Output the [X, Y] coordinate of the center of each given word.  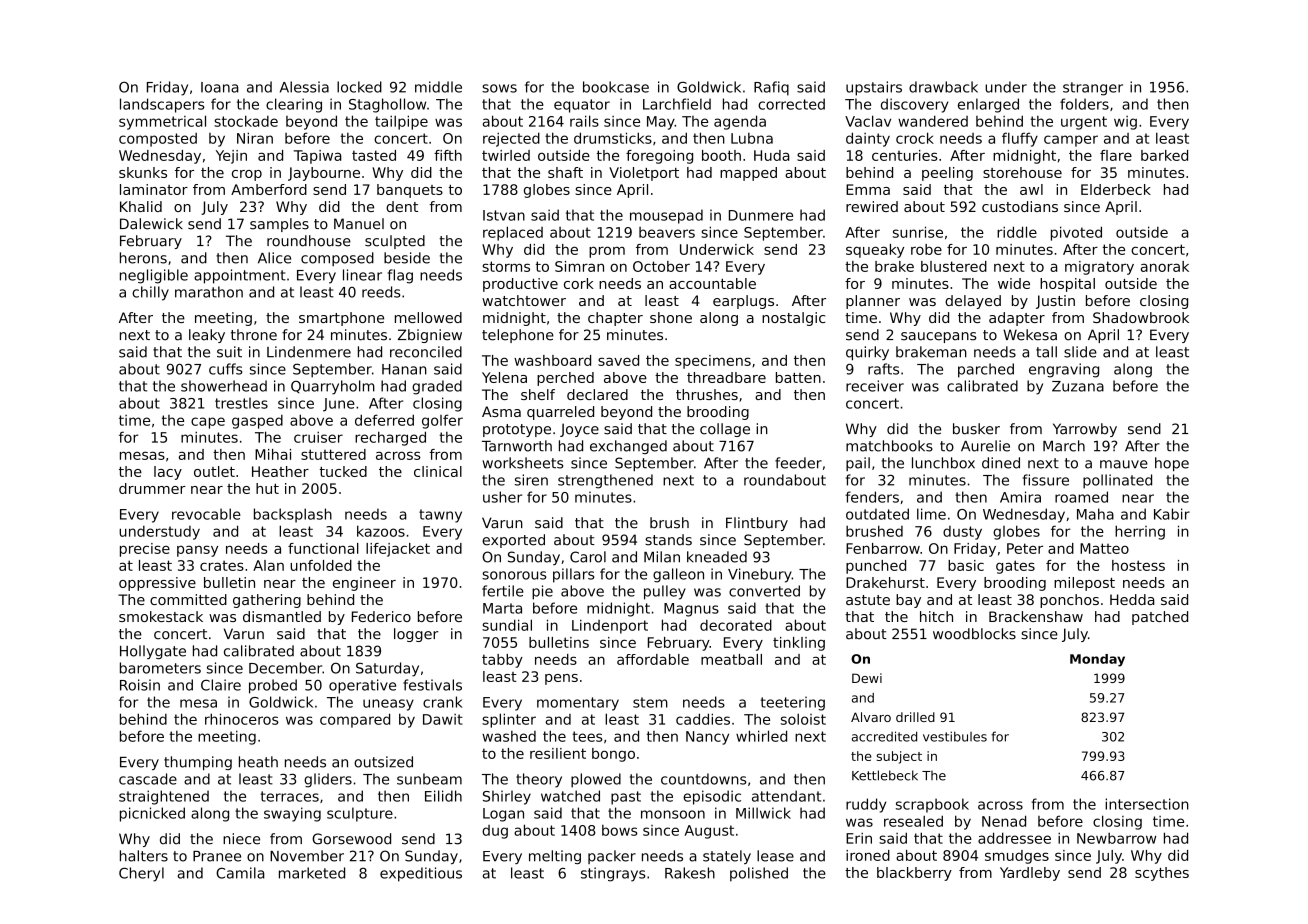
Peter [1025, 548]
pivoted [1076, 233]
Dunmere [761, 215]
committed [188, 599]
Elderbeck [1116, 189]
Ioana [220, 87]
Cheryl [141, 874]
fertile [503, 591]
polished [759, 874]
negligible [154, 276]
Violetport [644, 174]
